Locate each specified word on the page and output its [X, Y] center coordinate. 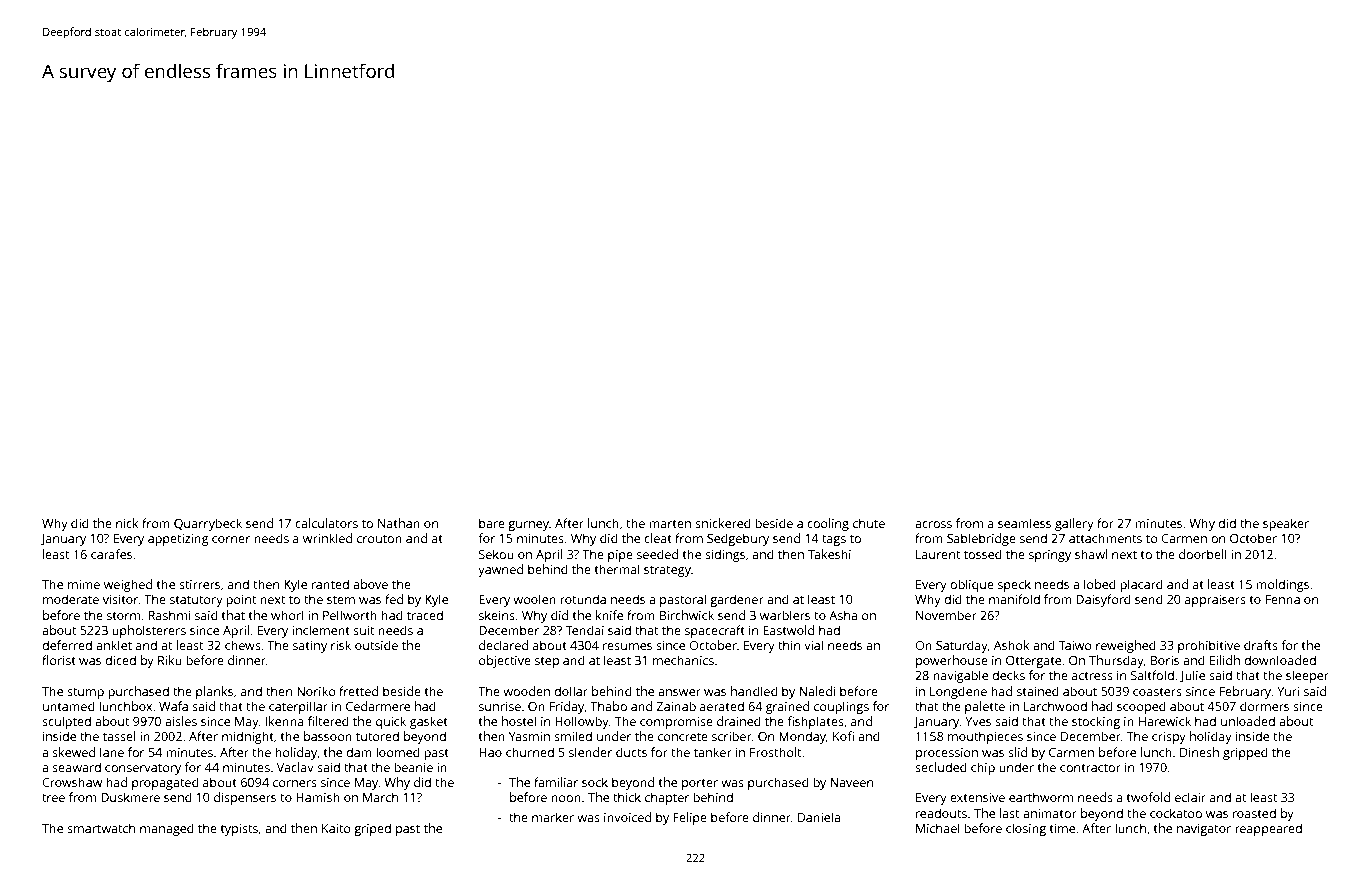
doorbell [1203, 554]
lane [112, 752]
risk [341, 645]
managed [167, 829]
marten [670, 524]
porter [700, 784]
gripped [1245, 753]
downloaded [1280, 660]
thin [789, 645]
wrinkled [327, 538]
